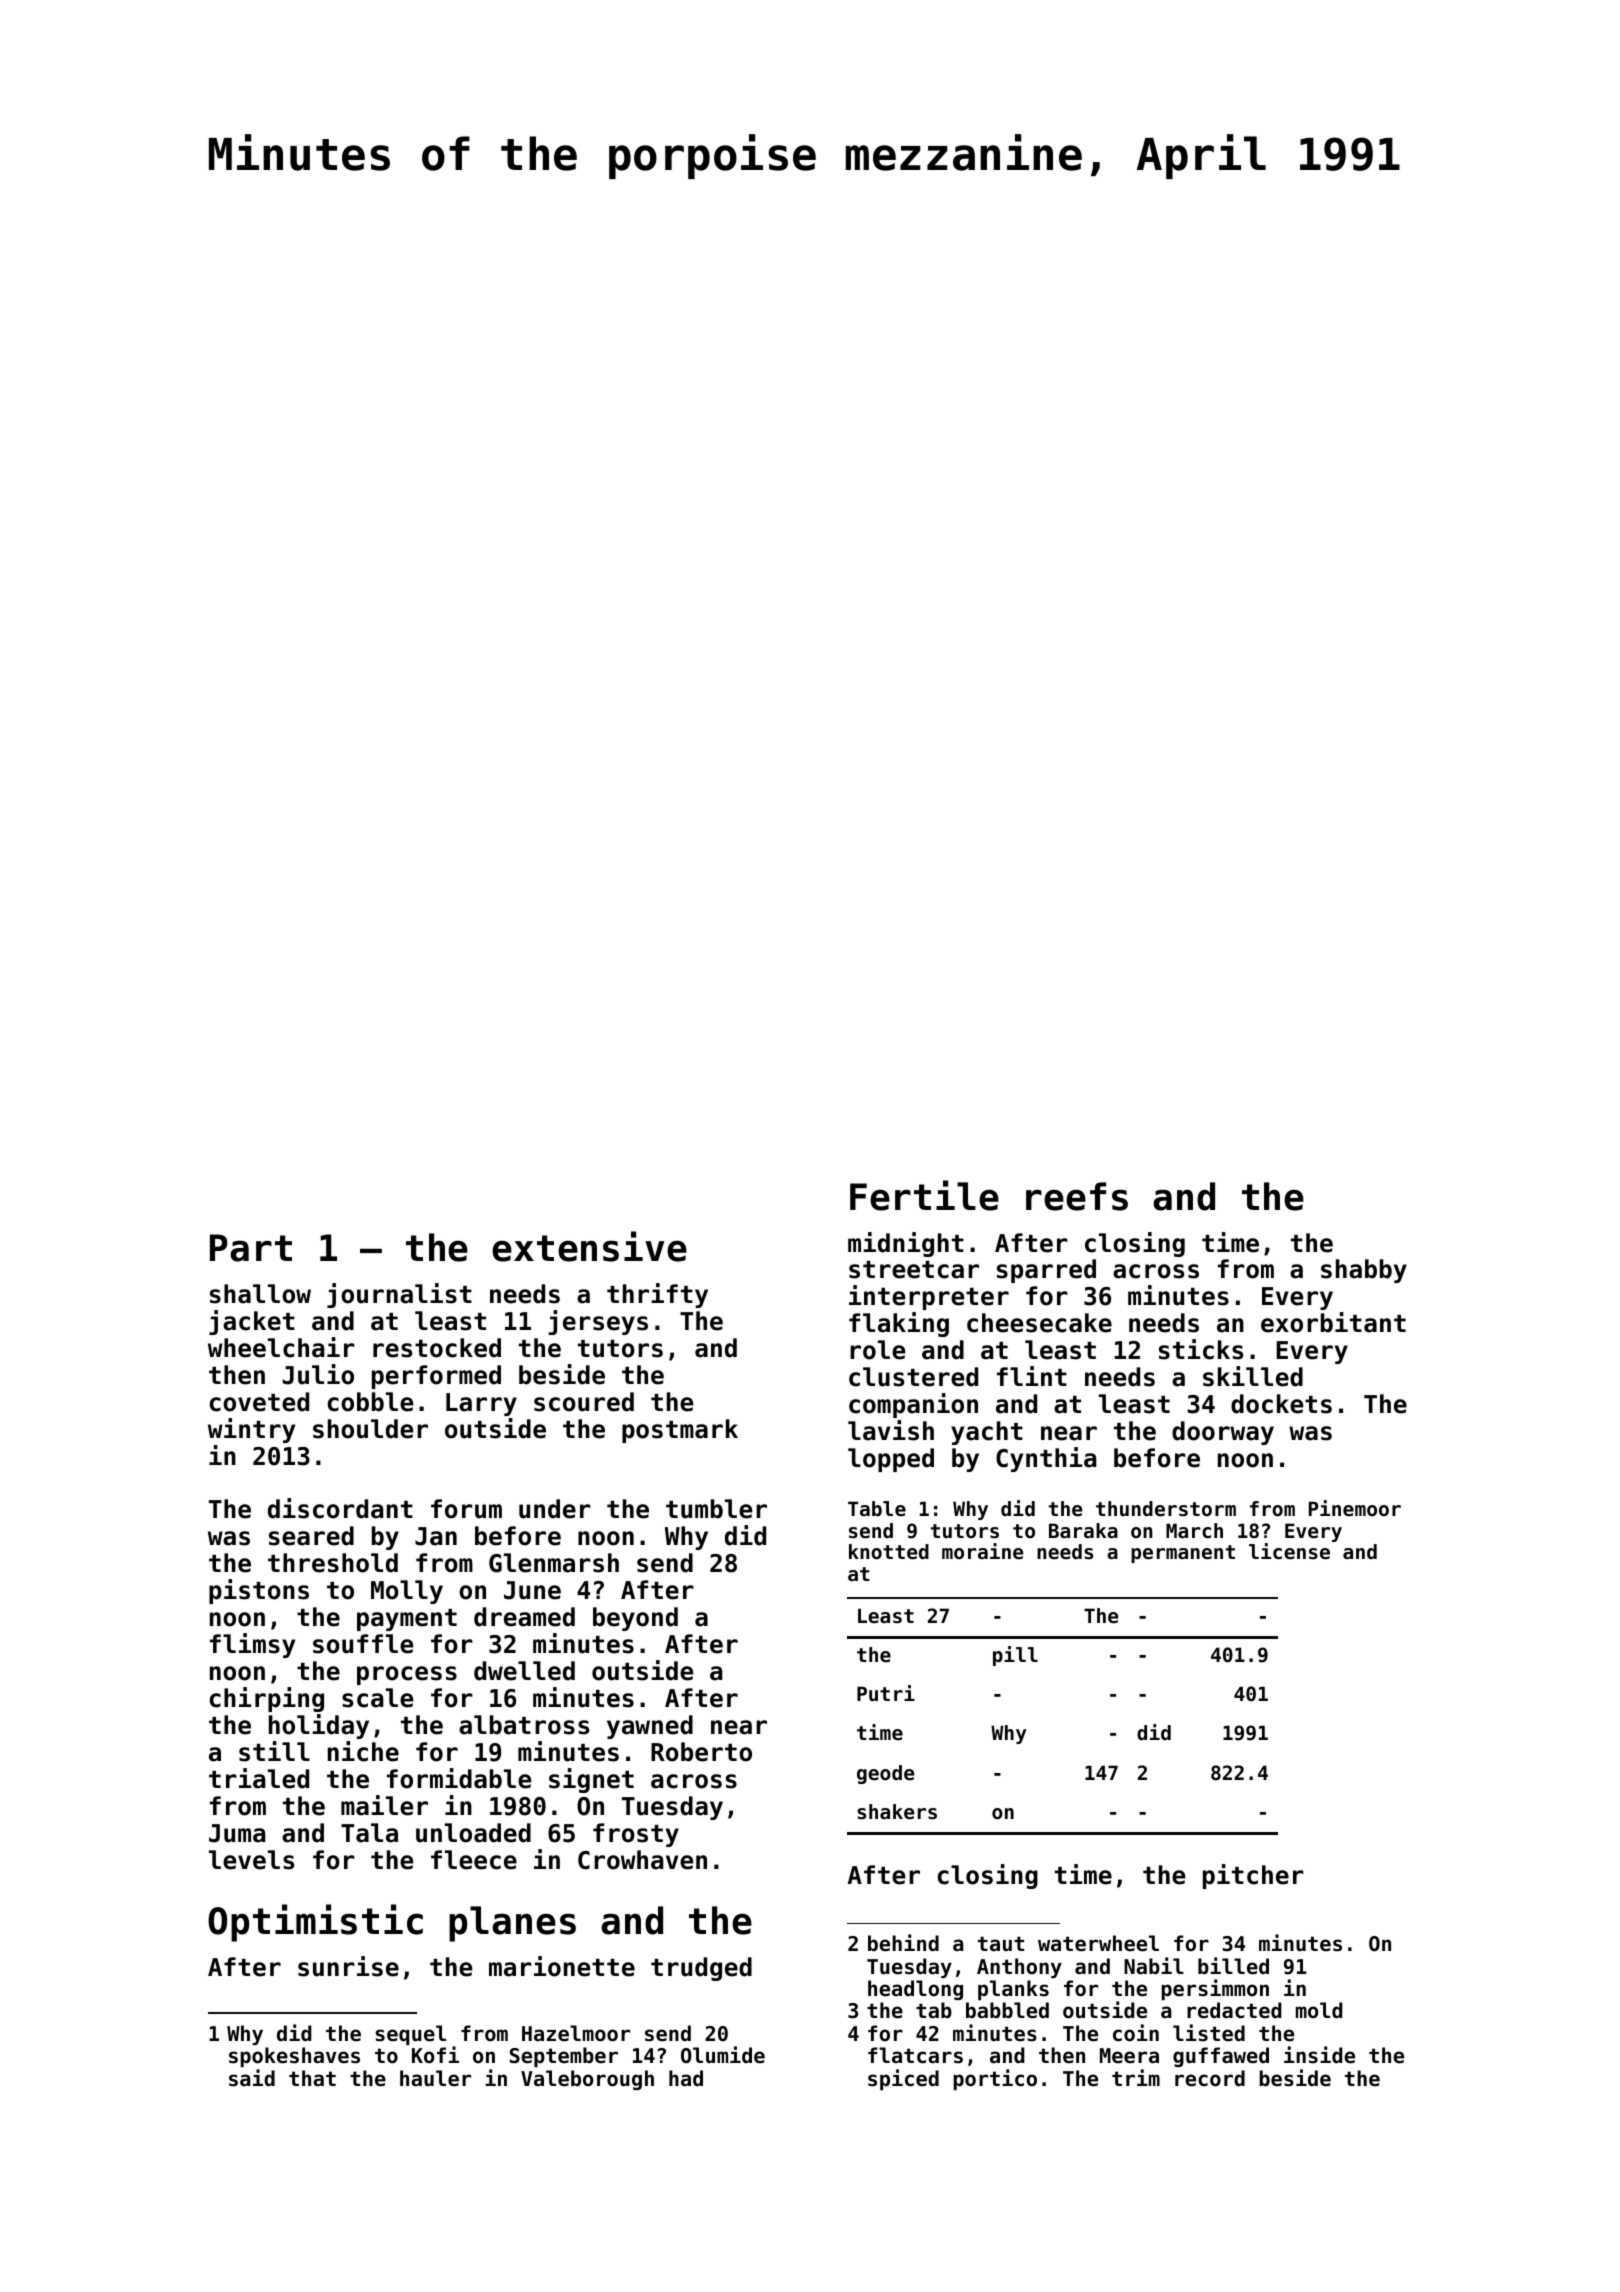  I want to click on Part, so click(251, 1248).
